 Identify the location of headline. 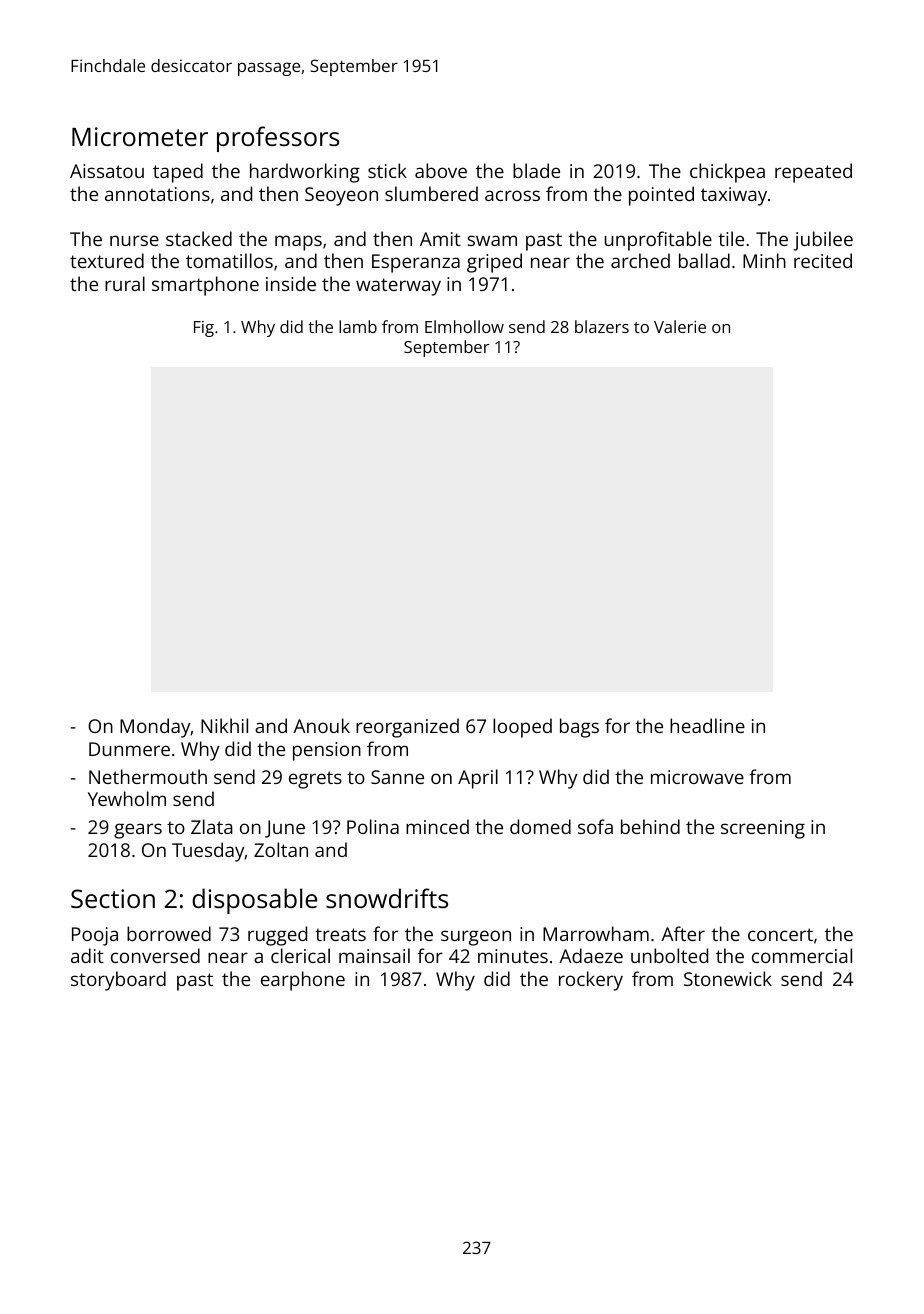
(707, 725).
